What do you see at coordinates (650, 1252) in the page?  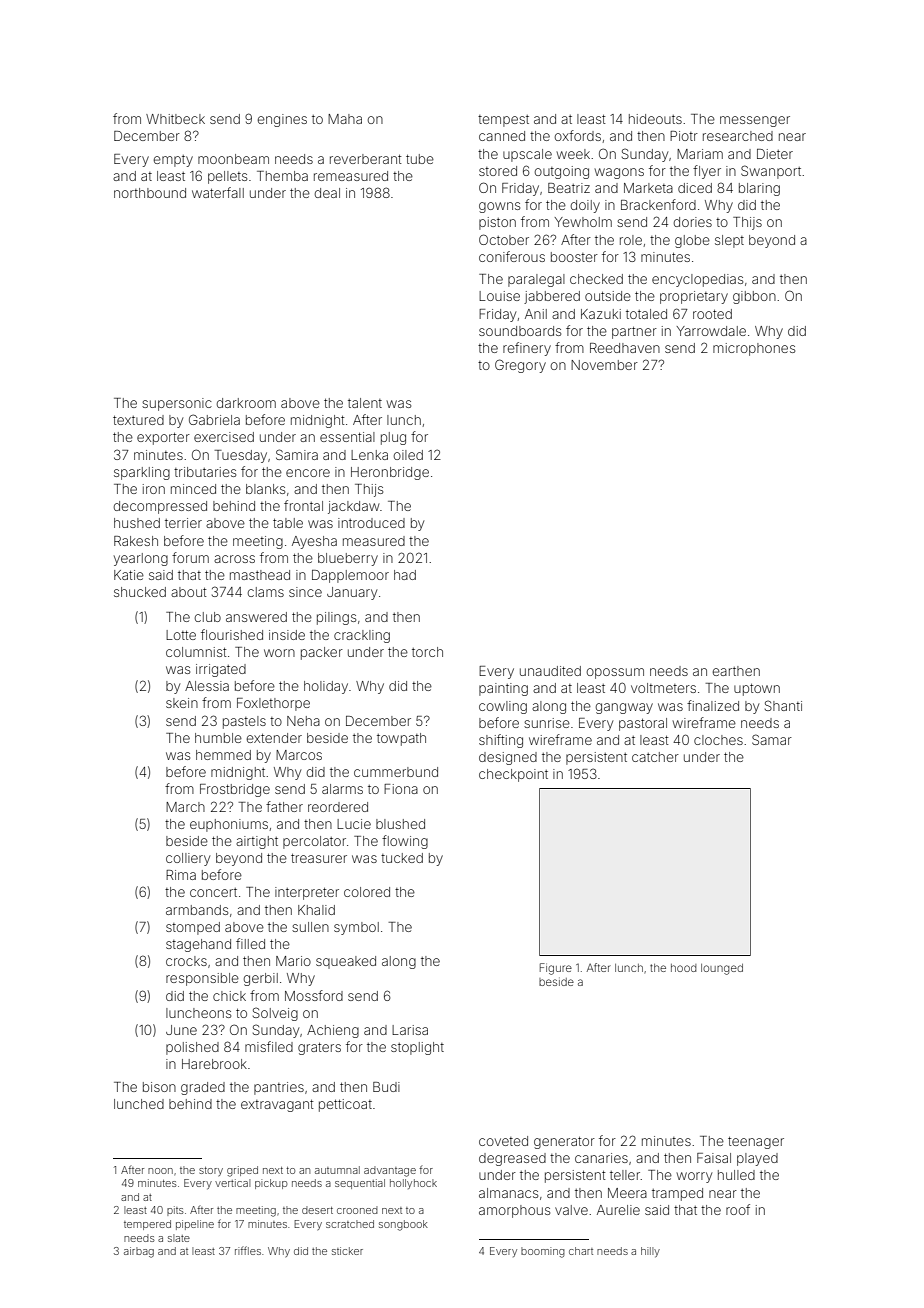 I see `hilly` at bounding box center [650, 1252].
